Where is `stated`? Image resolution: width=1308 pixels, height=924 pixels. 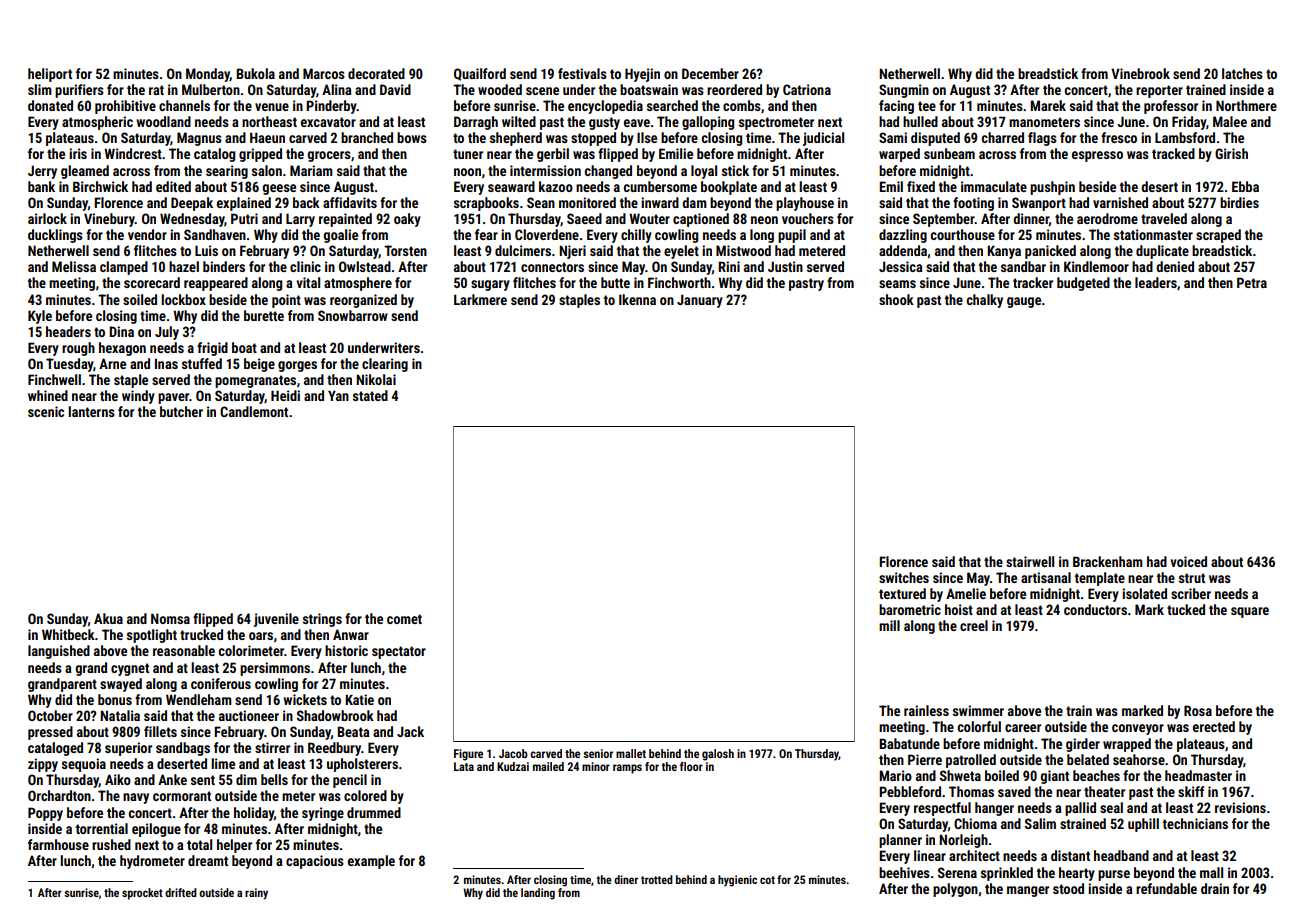 stated is located at coordinates (370, 395).
